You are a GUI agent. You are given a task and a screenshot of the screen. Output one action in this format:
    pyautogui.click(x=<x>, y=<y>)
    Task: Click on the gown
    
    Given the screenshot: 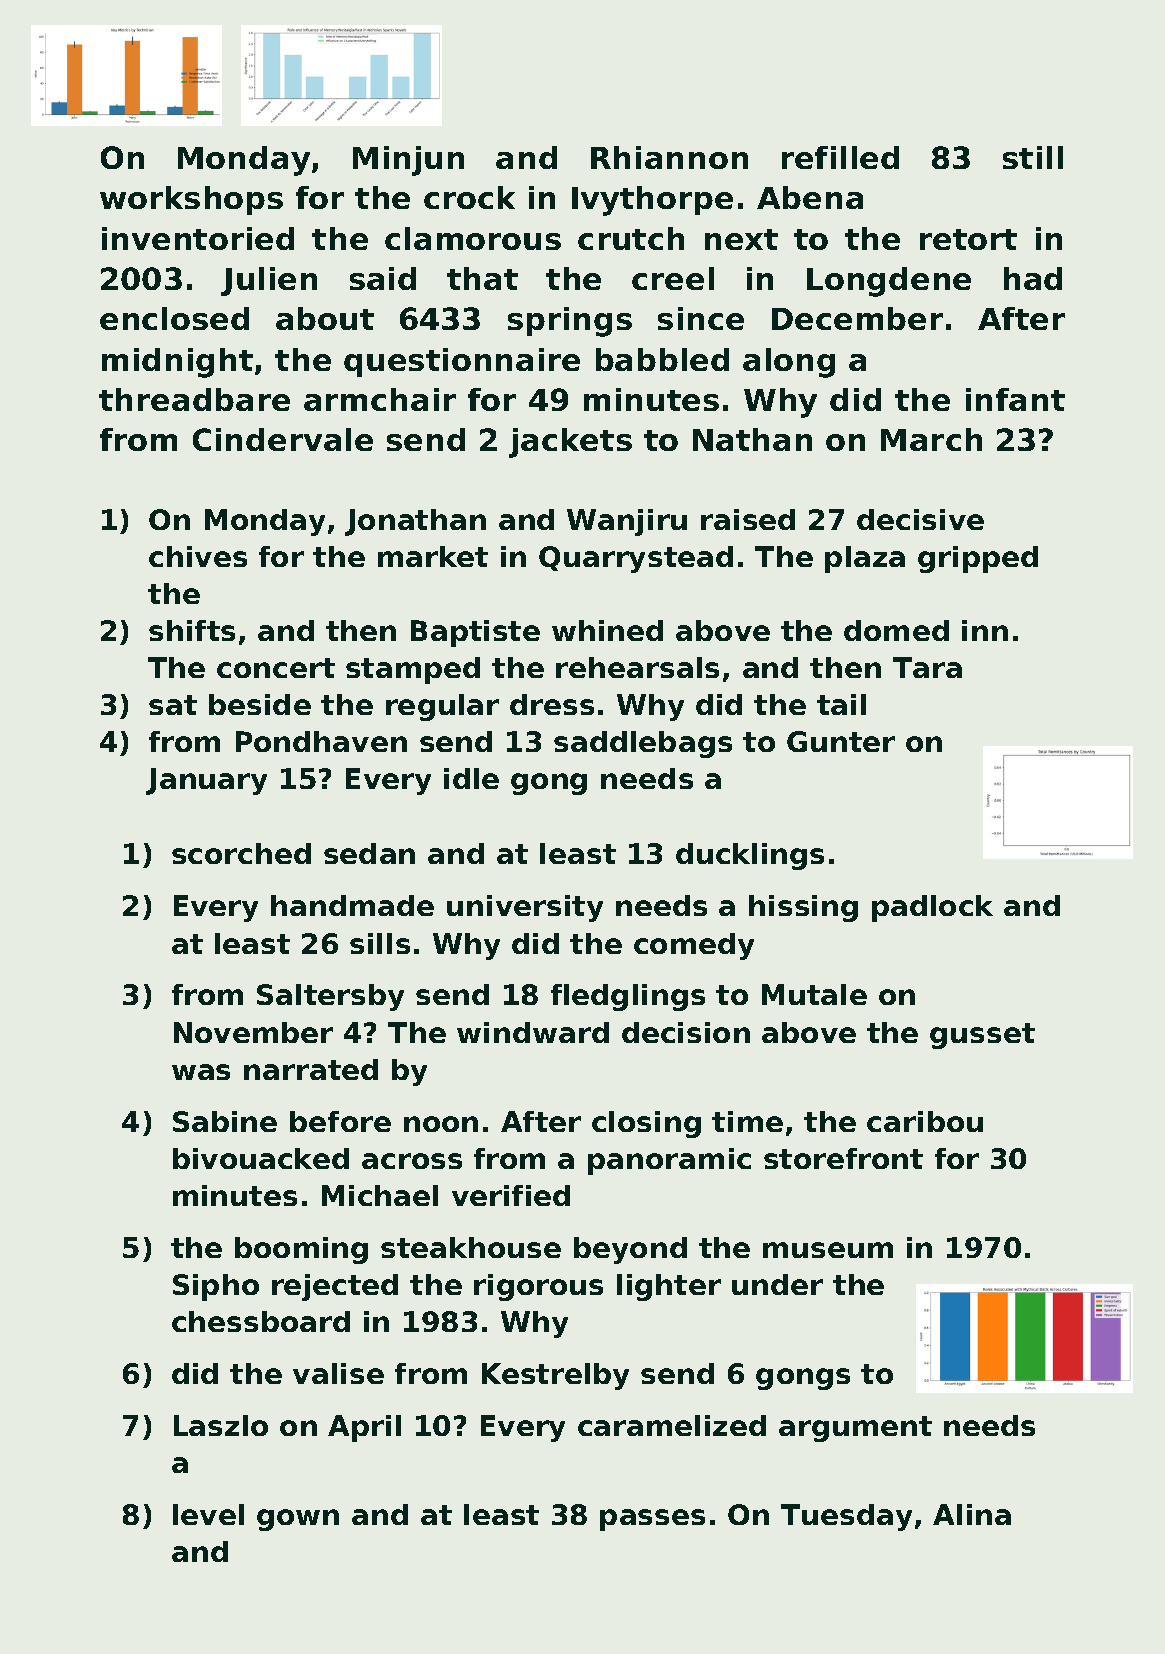 What is the action you would take?
    pyautogui.click(x=298, y=1520)
